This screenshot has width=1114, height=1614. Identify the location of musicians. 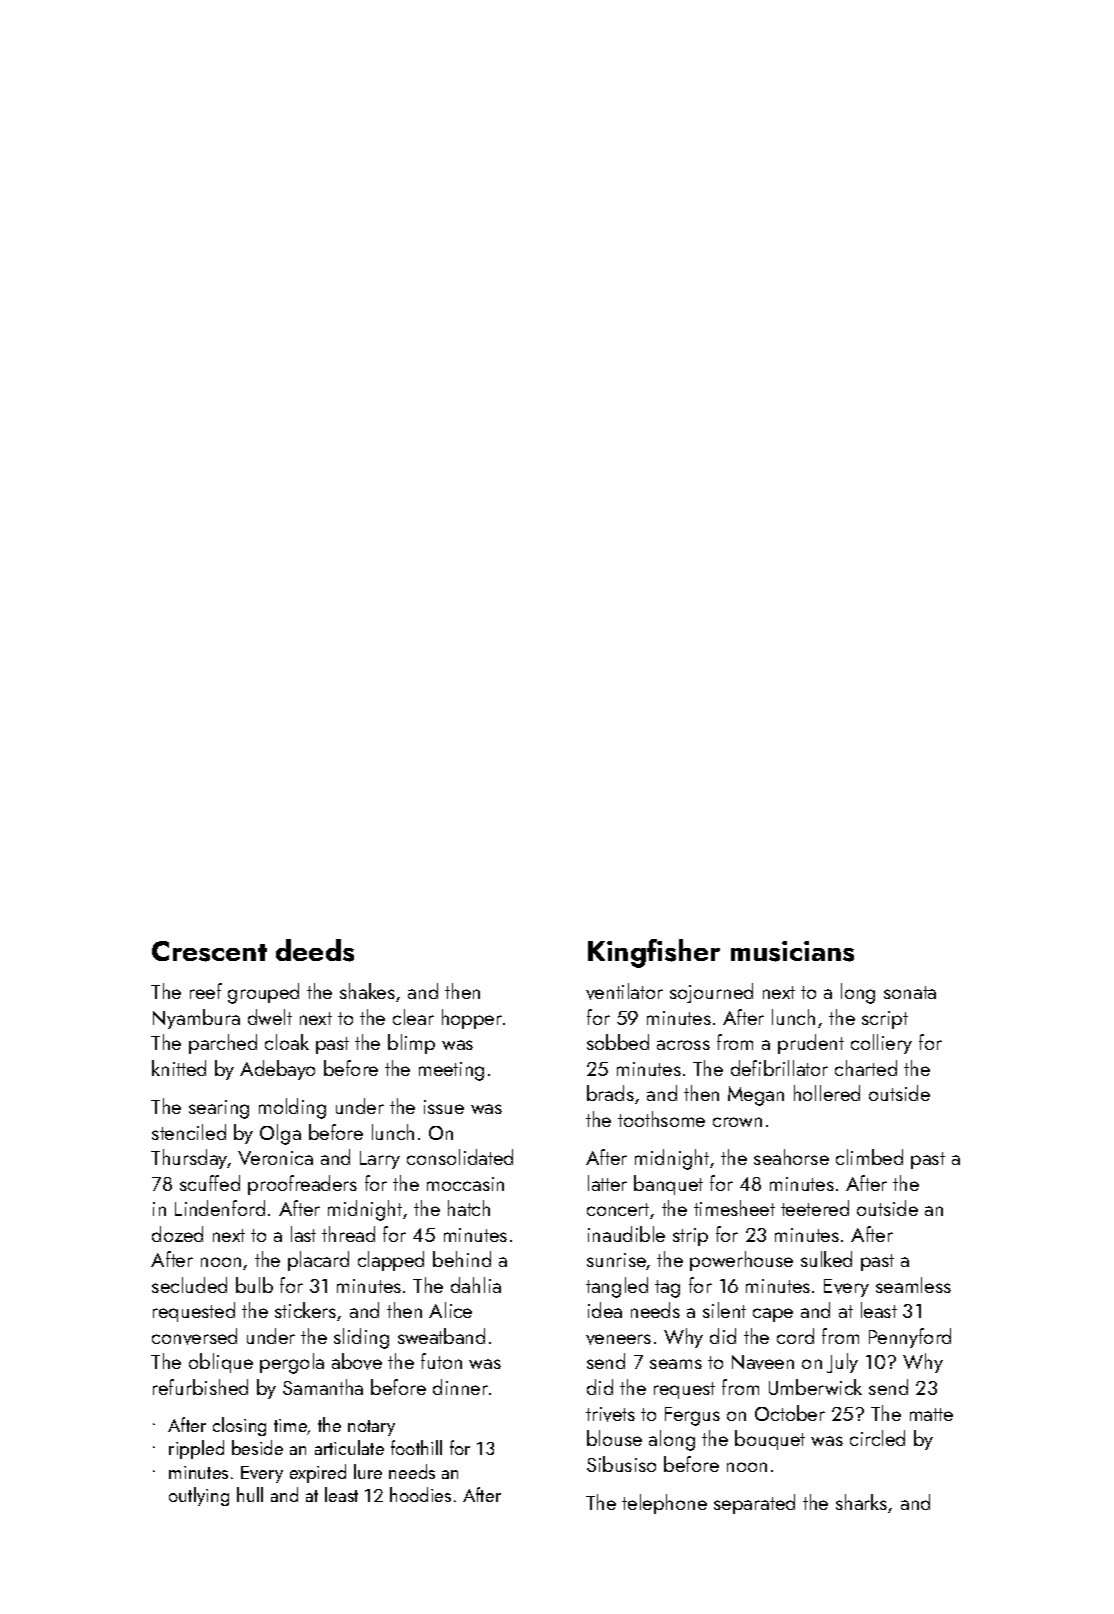
(792, 951).
